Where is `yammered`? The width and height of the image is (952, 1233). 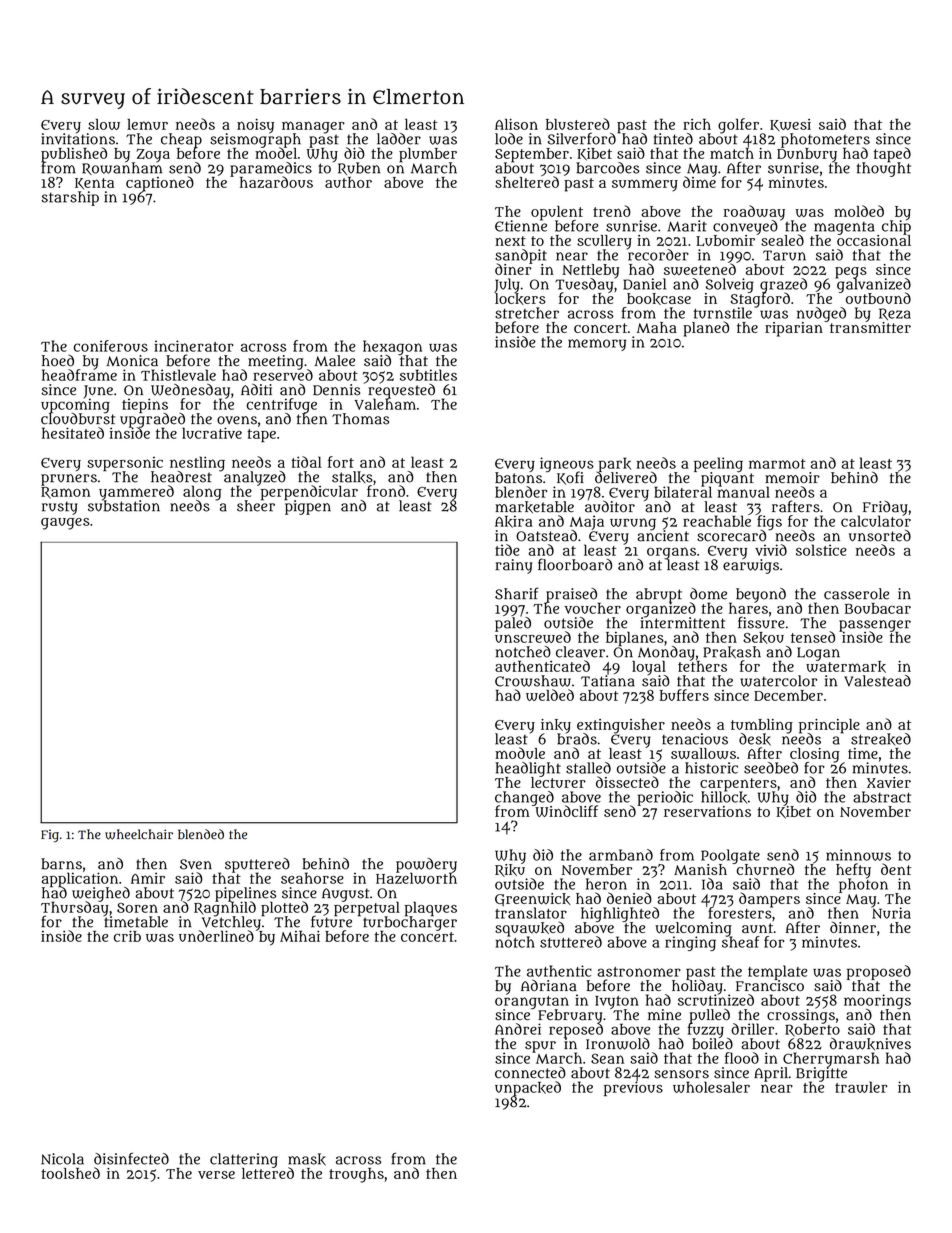
yammered is located at coordinates (136, 492).
